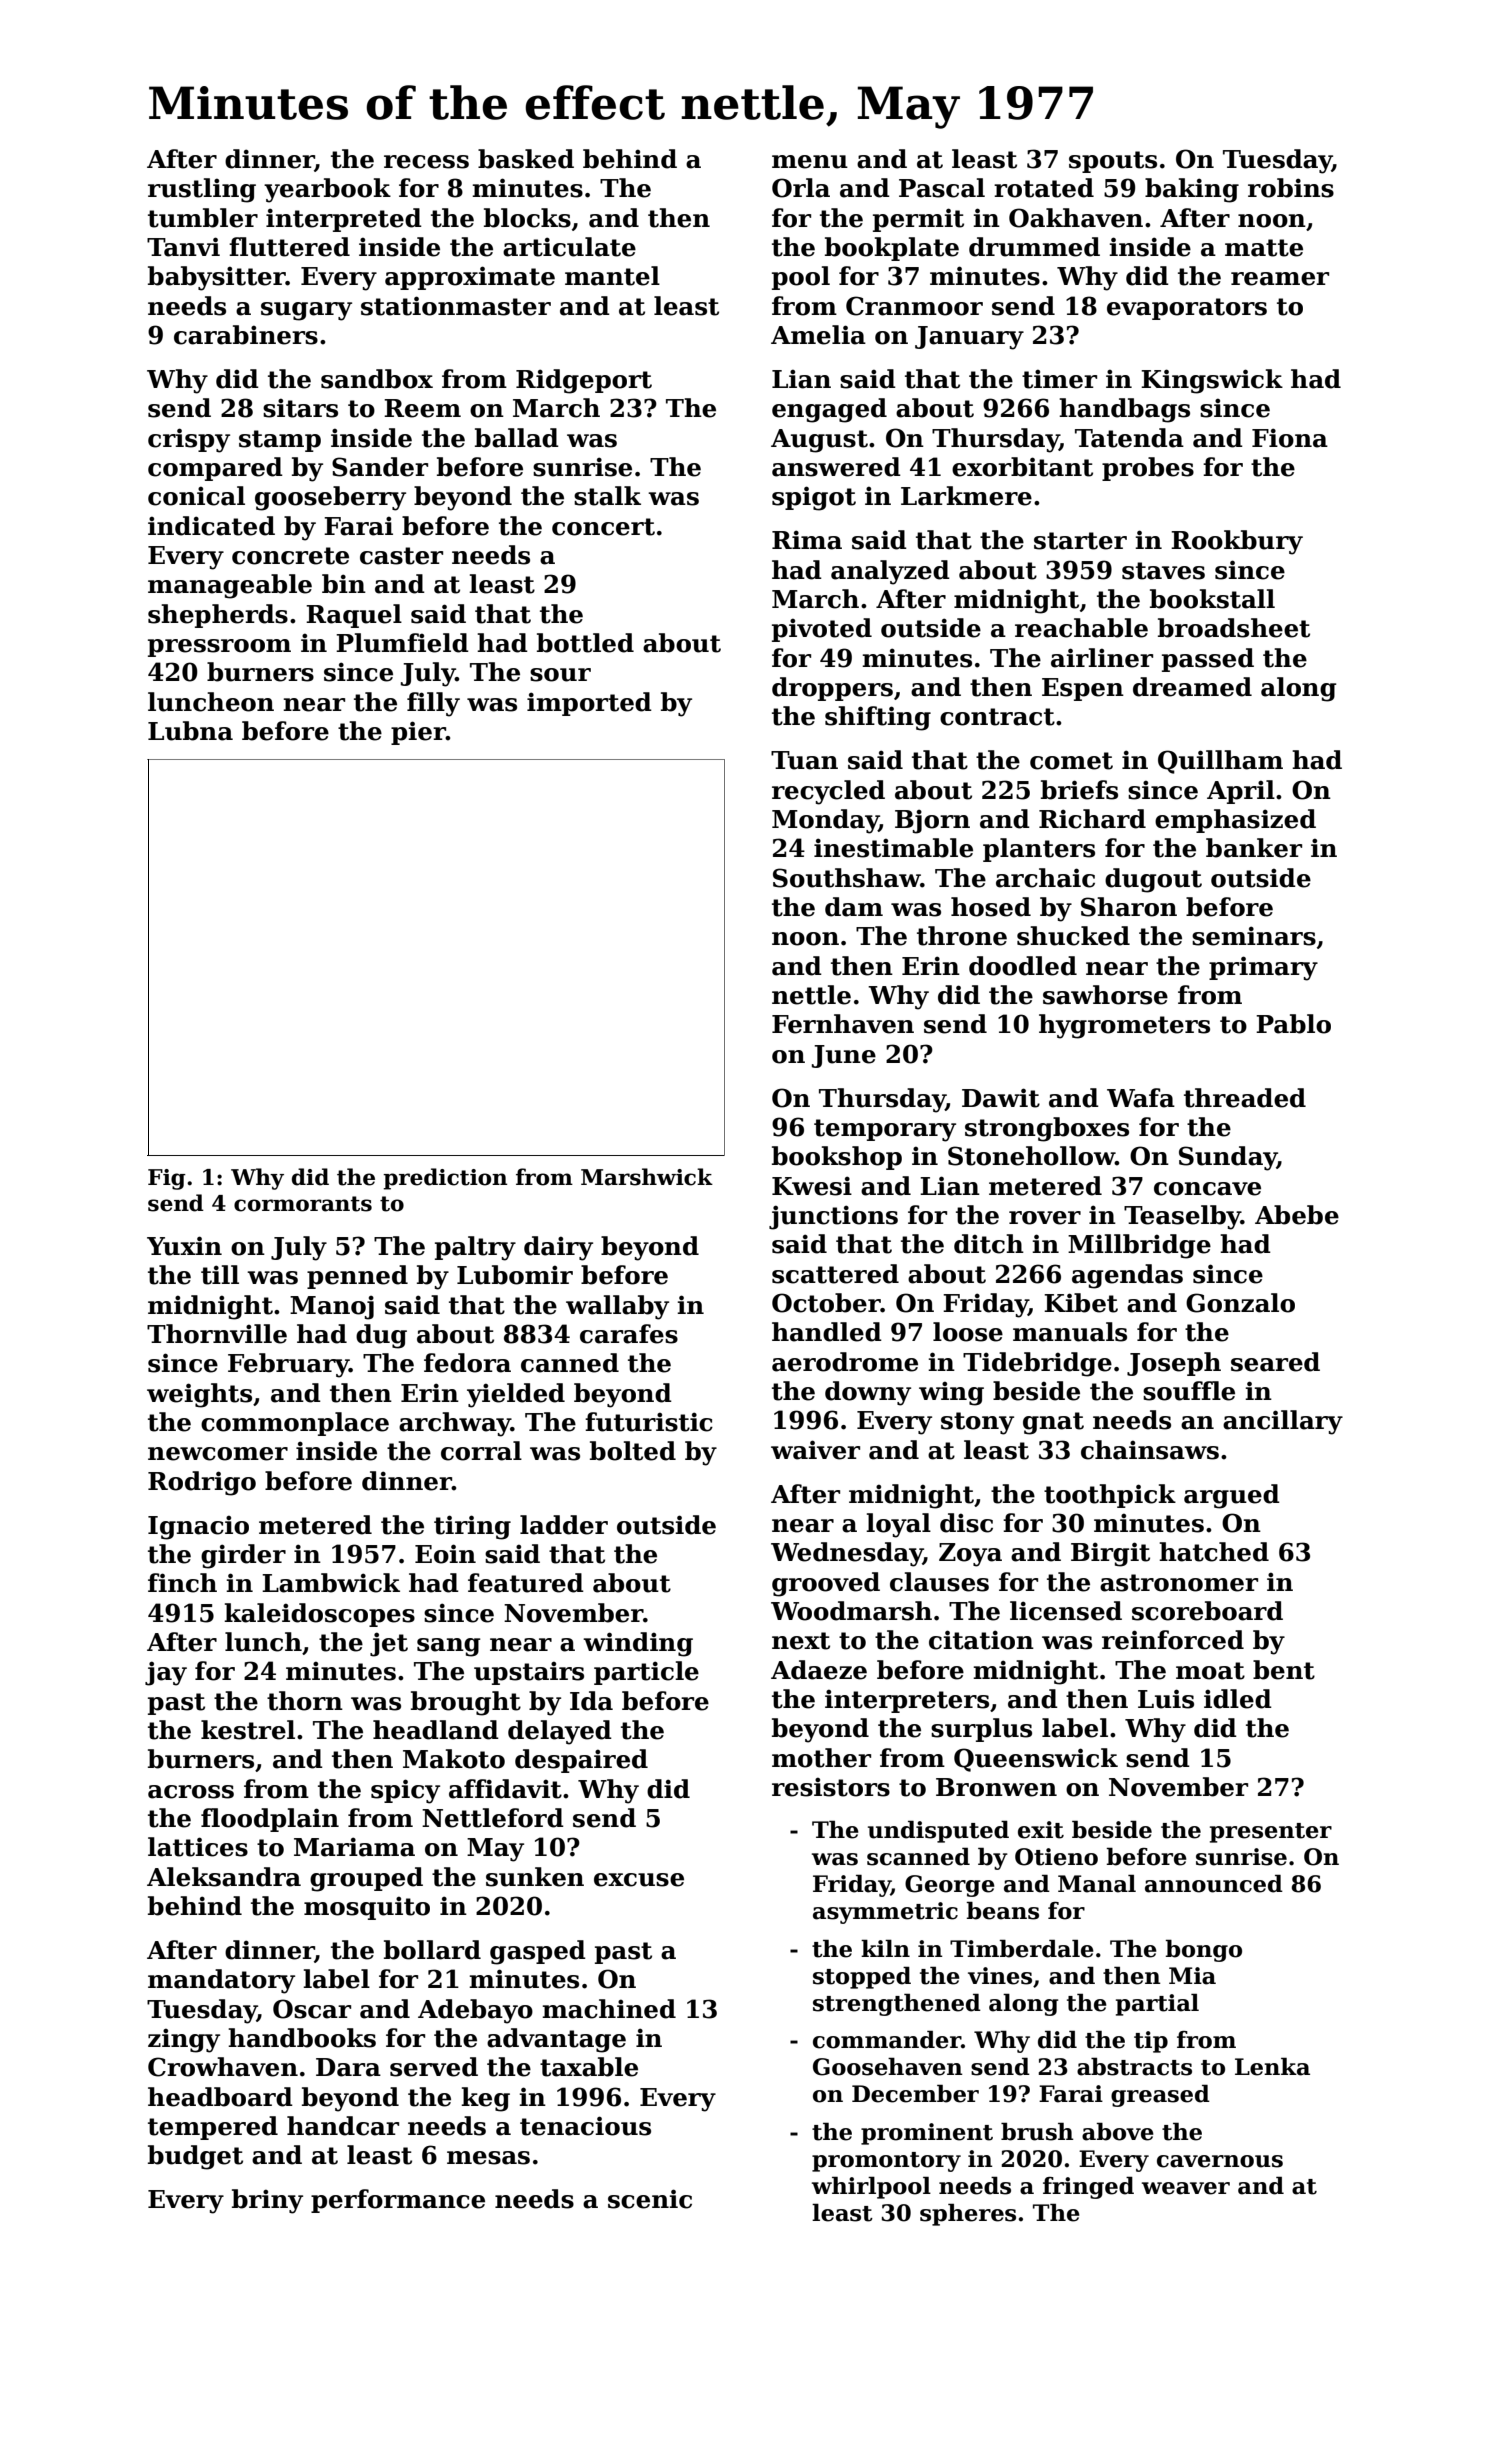 The image size is (1496, 2464). Describe the element at coordinates (1192, 687) in the screenshot. I see `dreamed` at that location.
